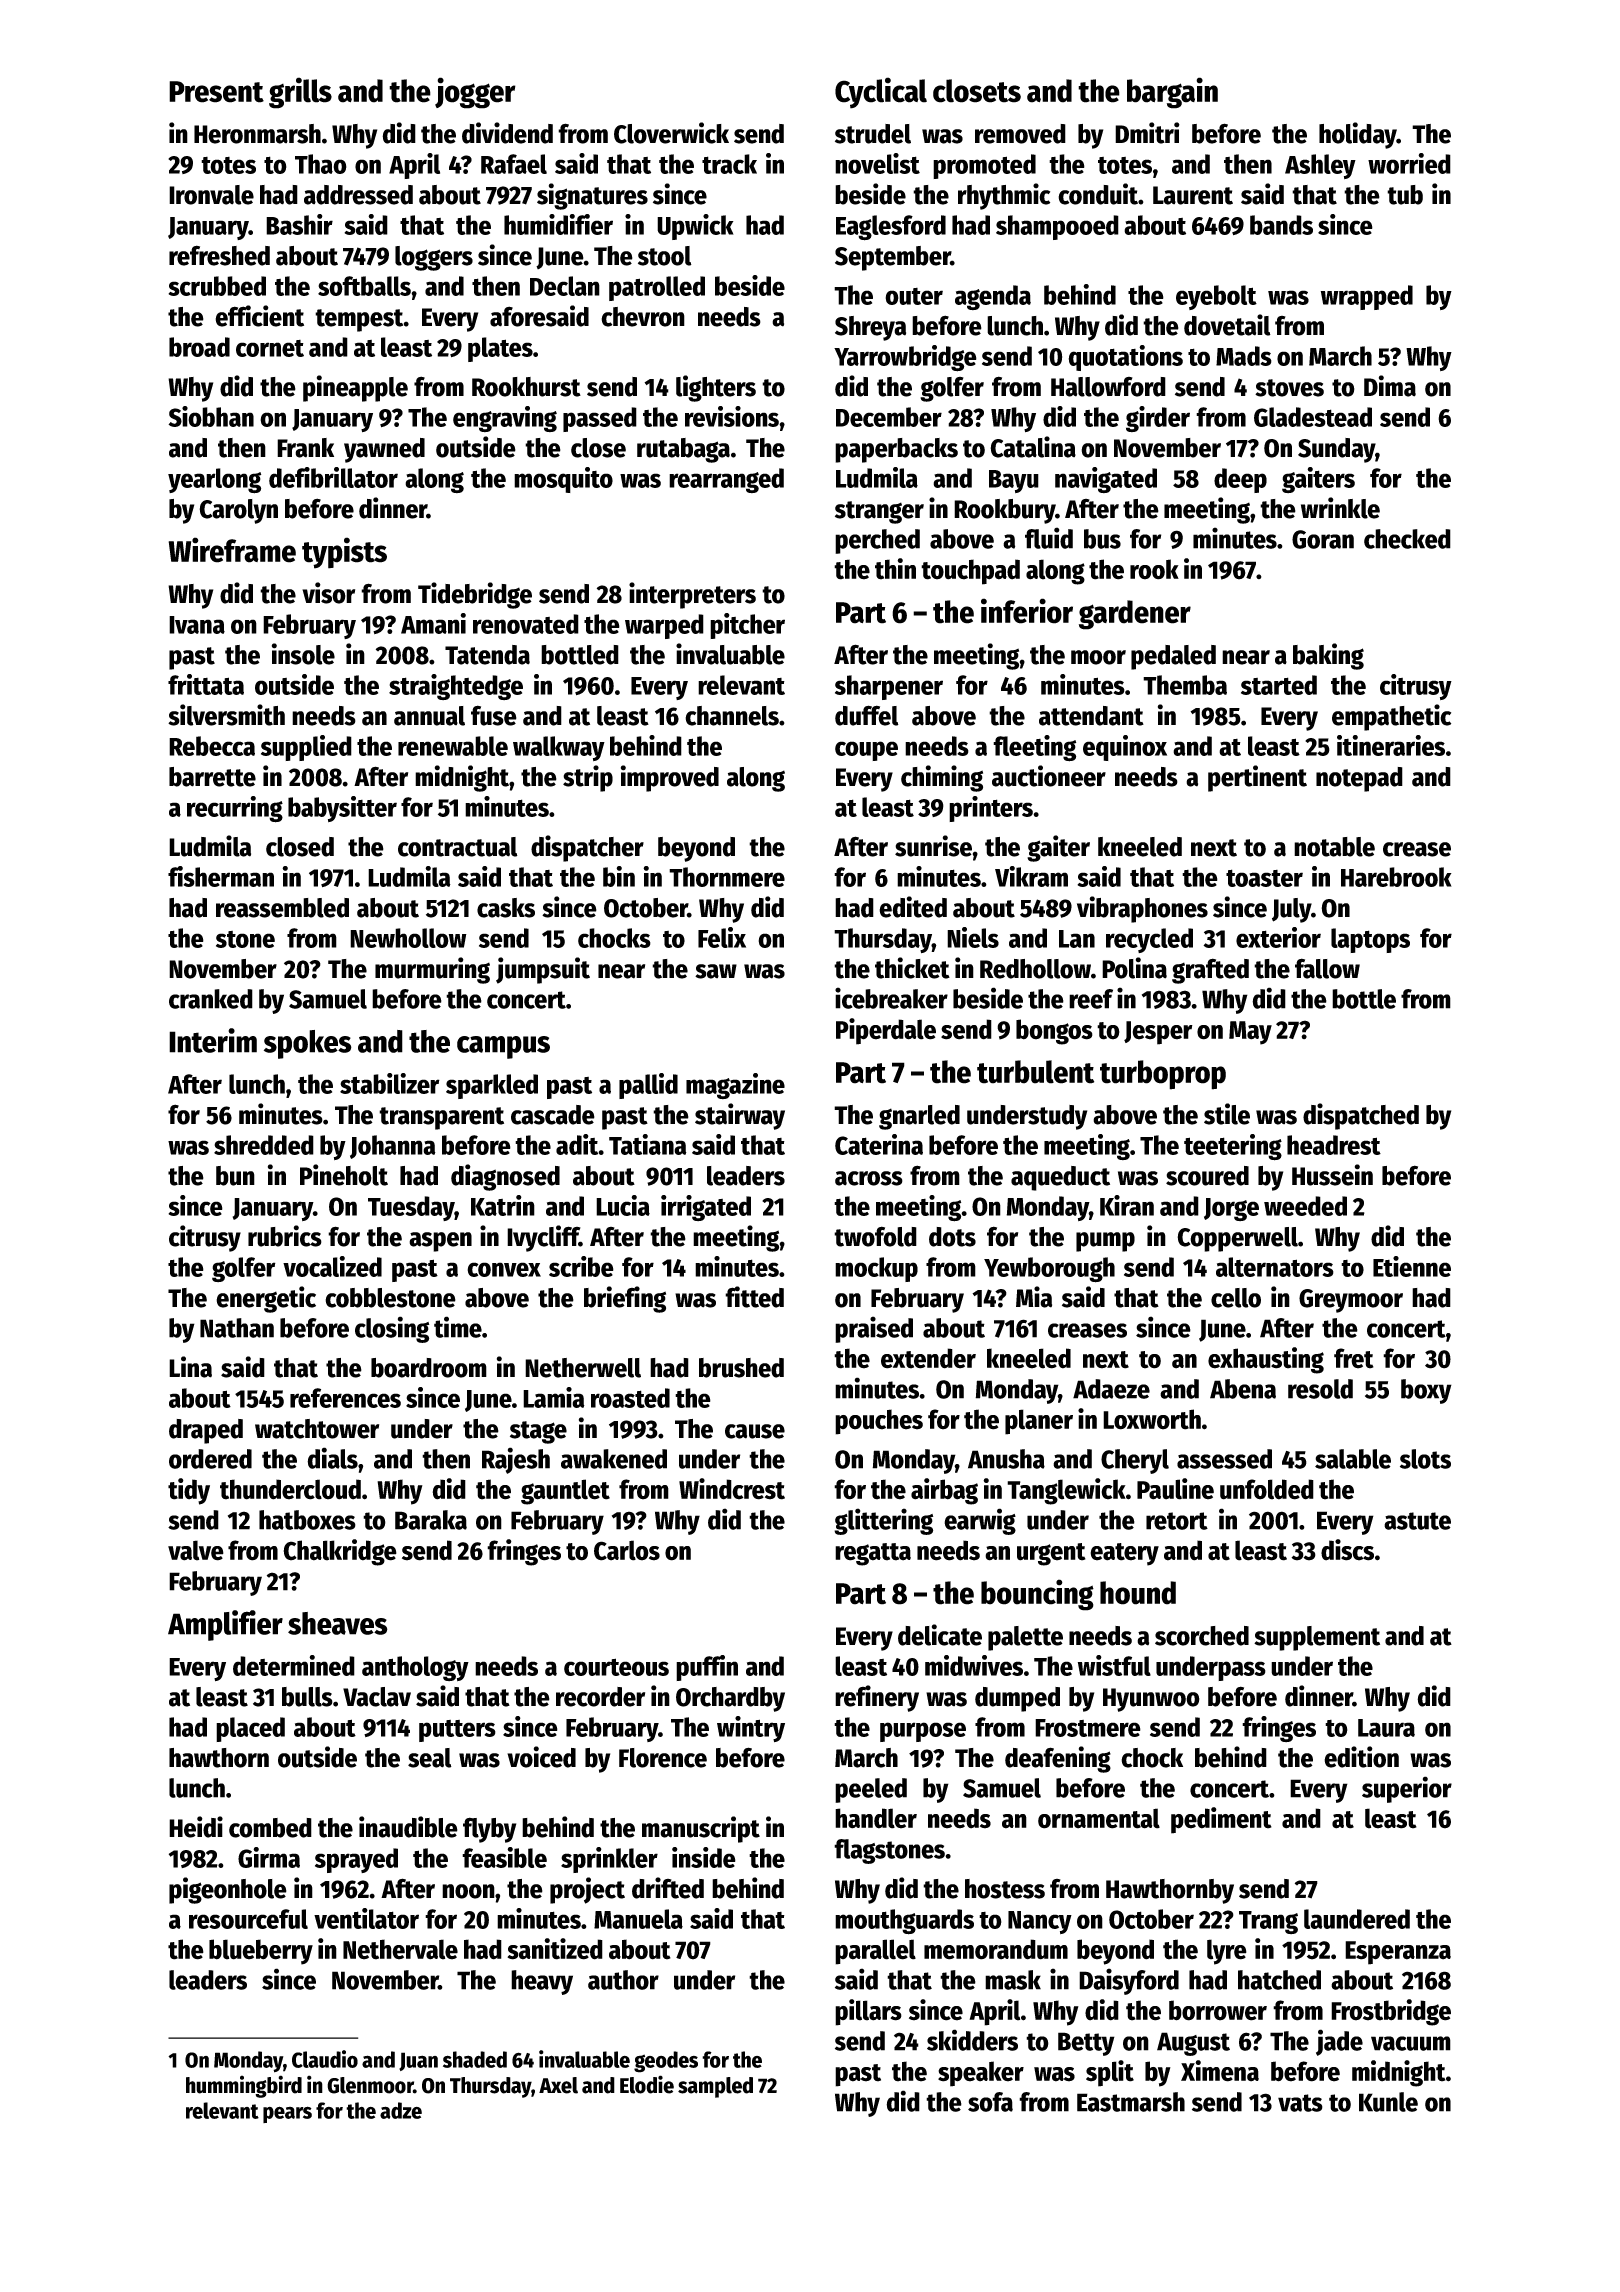 This document has width=1620, height=2292. Describe the element at coordinates (1014, 481) in the document. I see `Bayu` at that location.
